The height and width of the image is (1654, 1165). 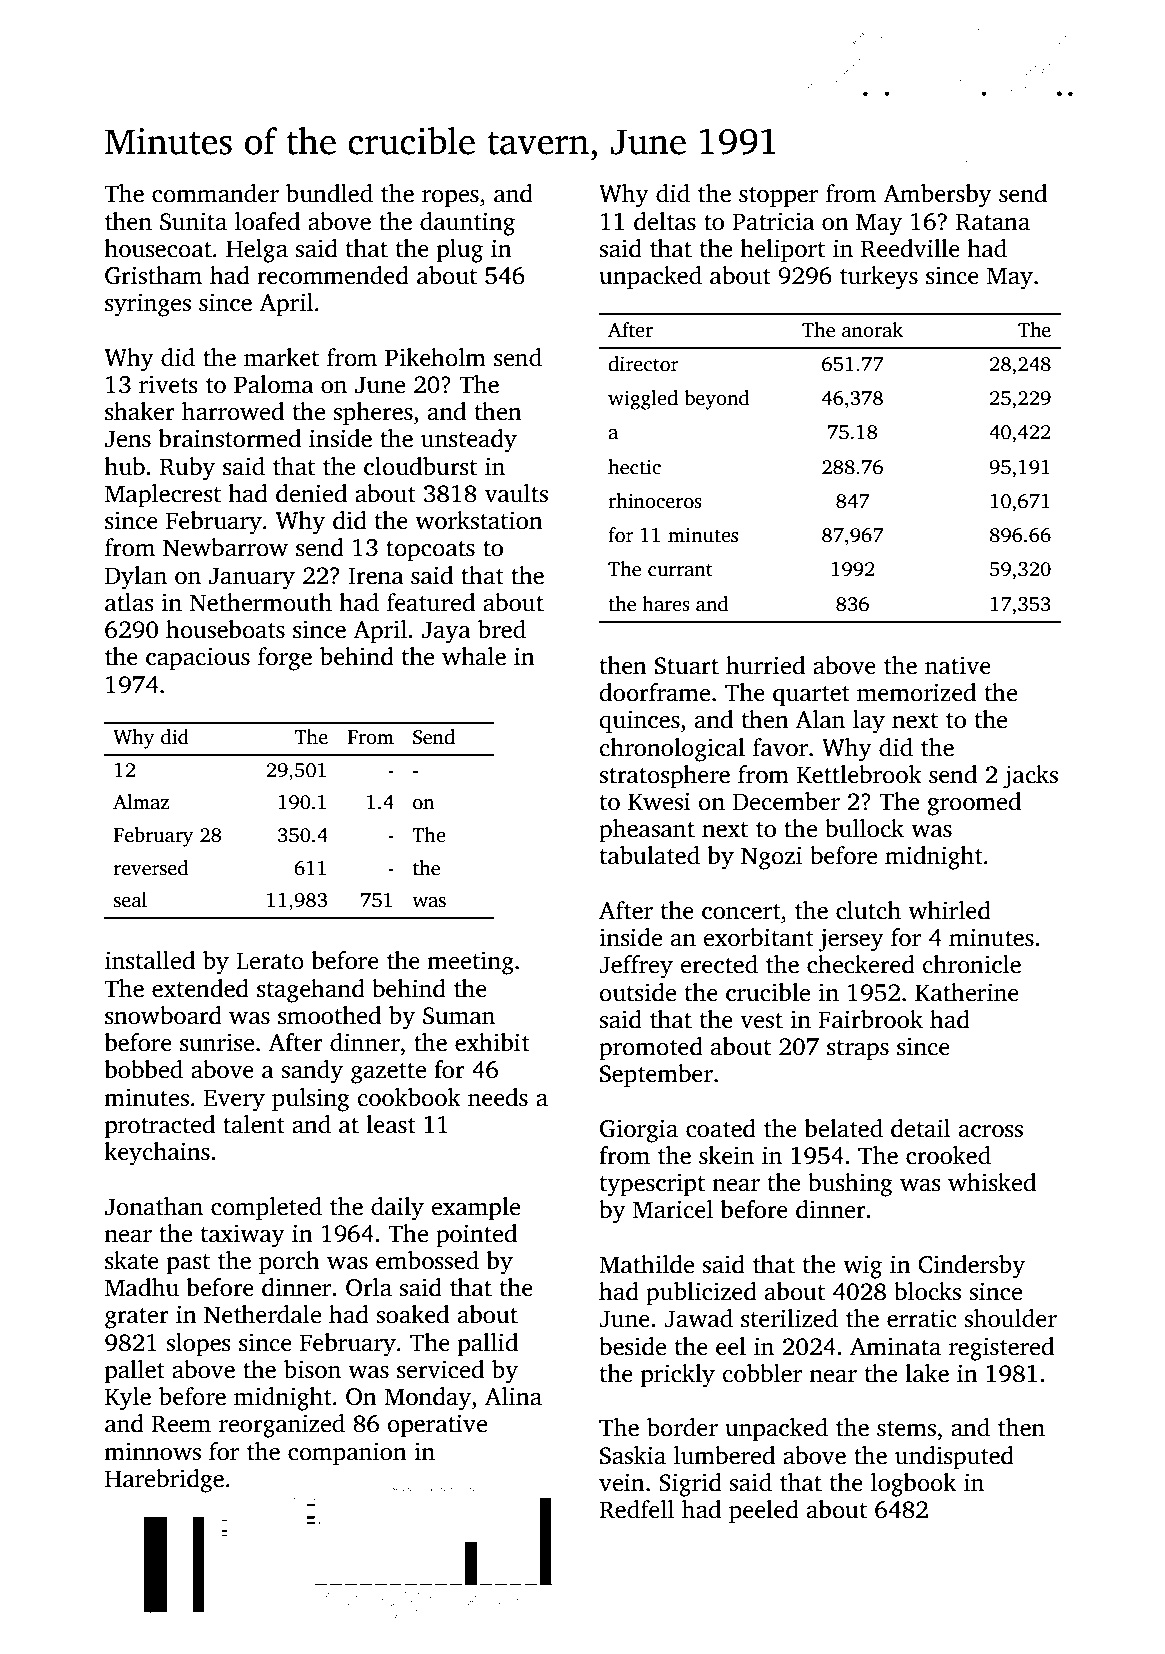 What do you see at coordinates (285, 659) in the image?
I see `forge` at bounding box center [285, 659].
